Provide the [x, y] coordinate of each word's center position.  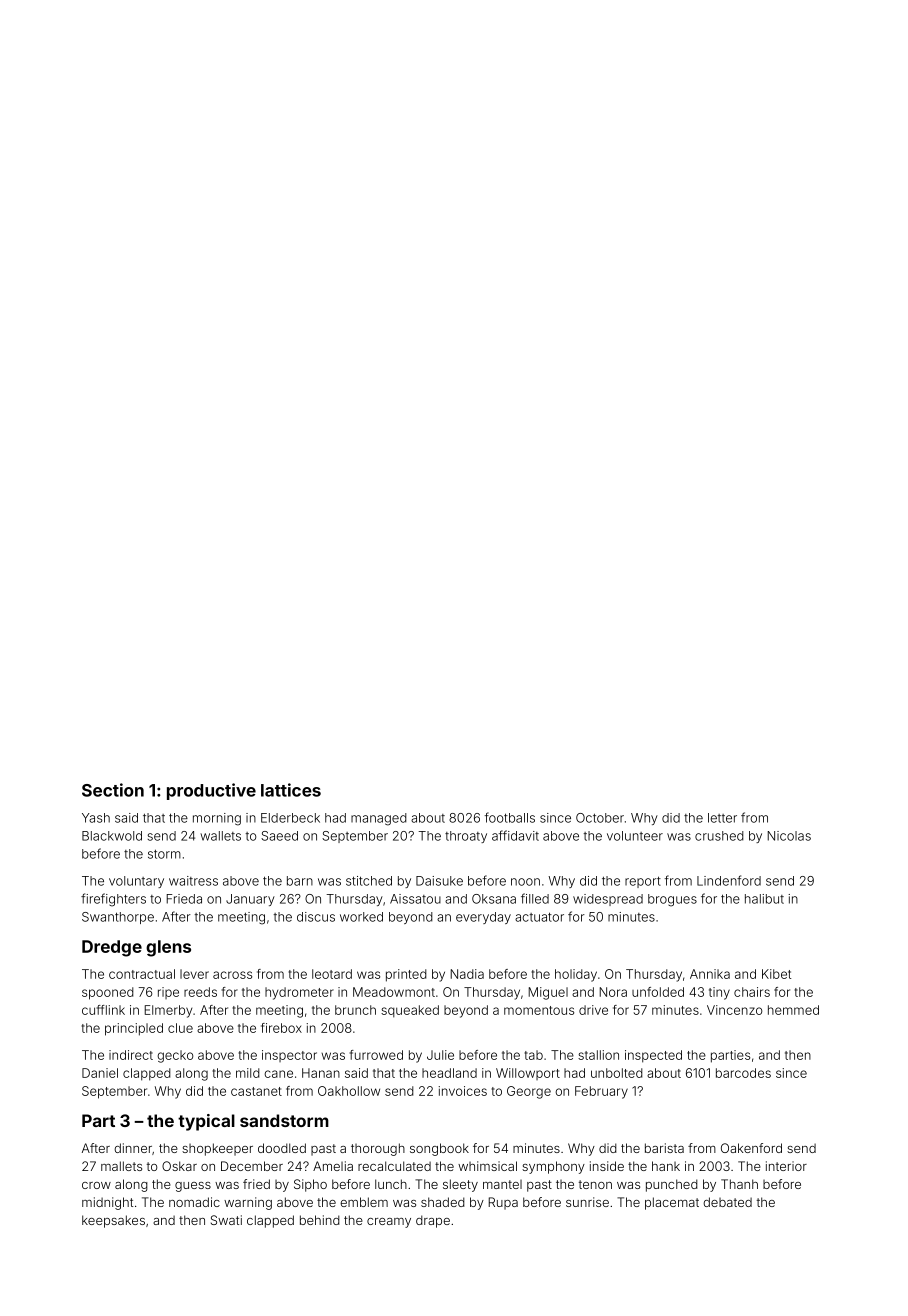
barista [664, 1148]
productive [211, 791]
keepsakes [113, 1221]
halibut [764, 899]
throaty [466, 837]
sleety [460, 1185]
